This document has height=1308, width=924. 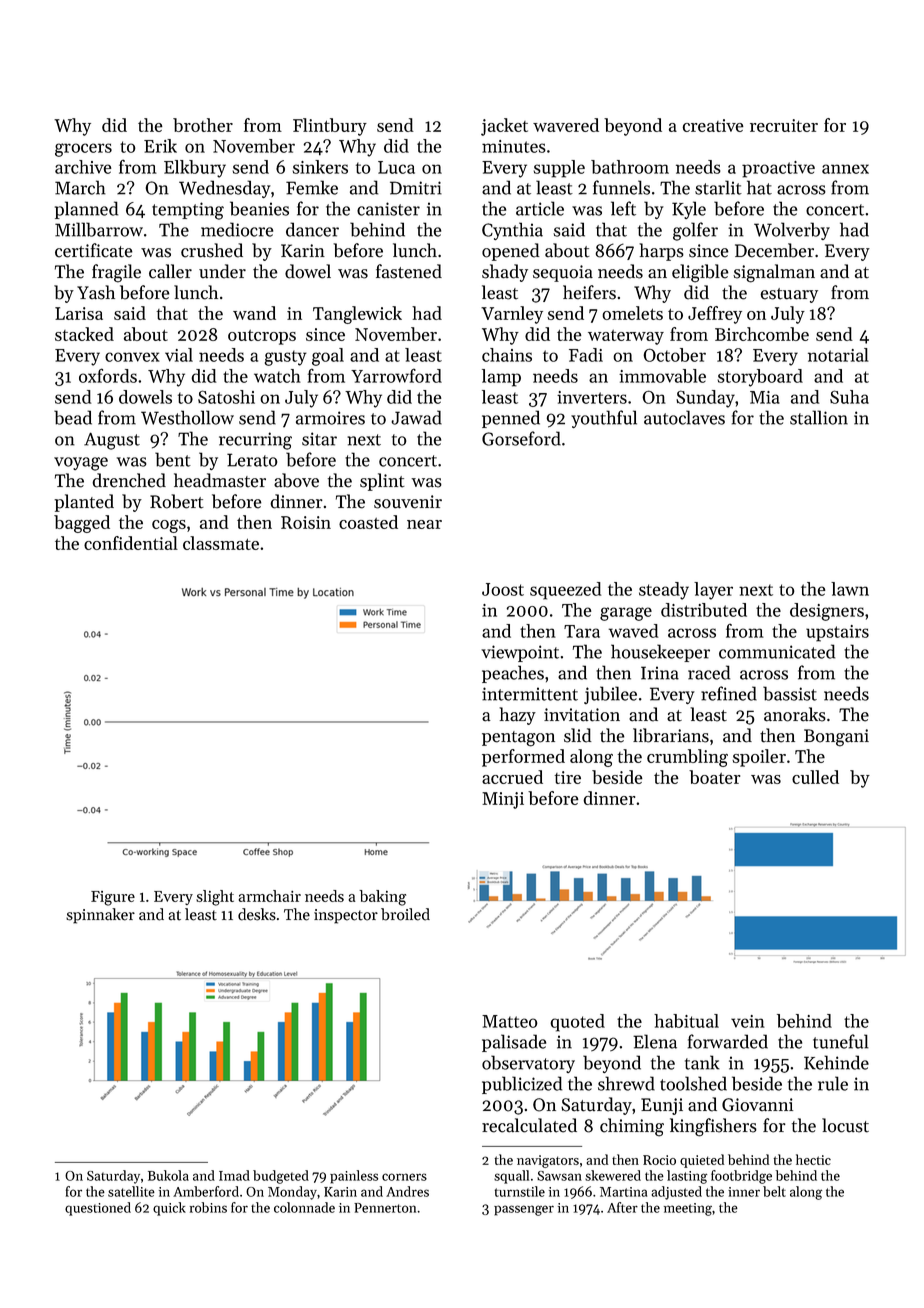 I want to click on Pennerton, so click(x=385, y=1208).
